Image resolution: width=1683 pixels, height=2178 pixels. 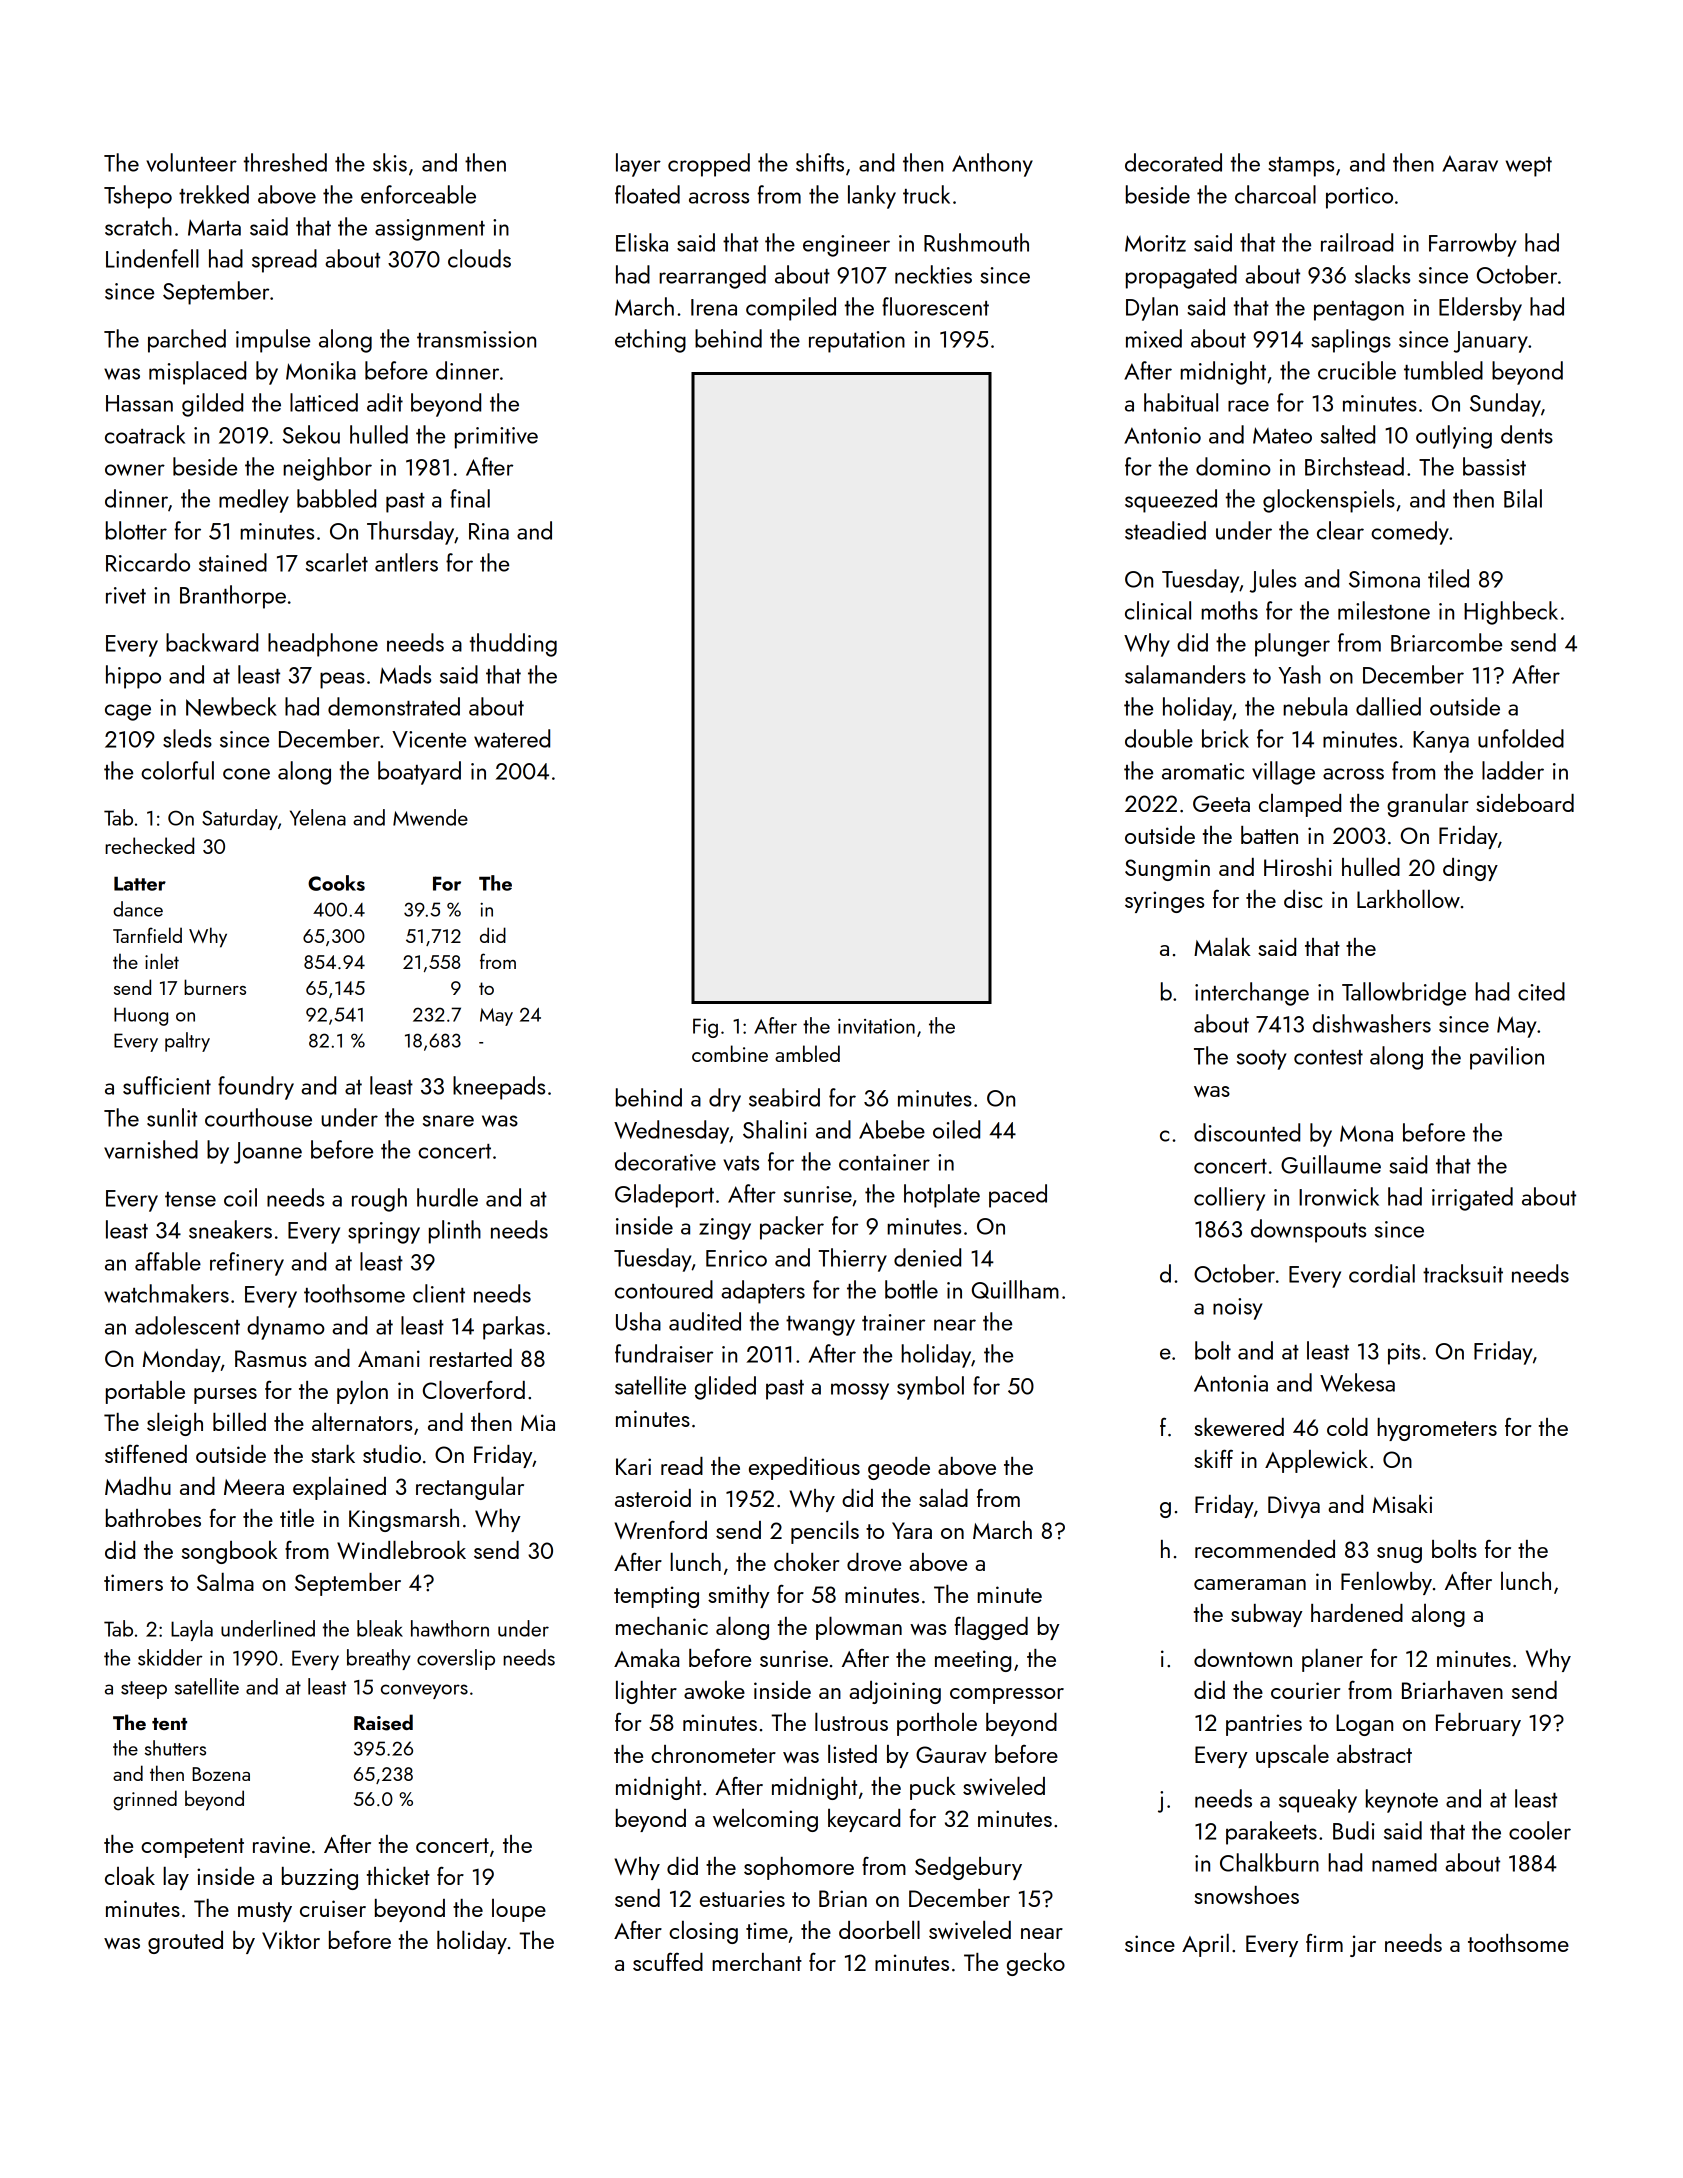 What do you see at coordinates (1529, 167) in the screenshot?
I see `wept` at bounding box center [1529, 167].
